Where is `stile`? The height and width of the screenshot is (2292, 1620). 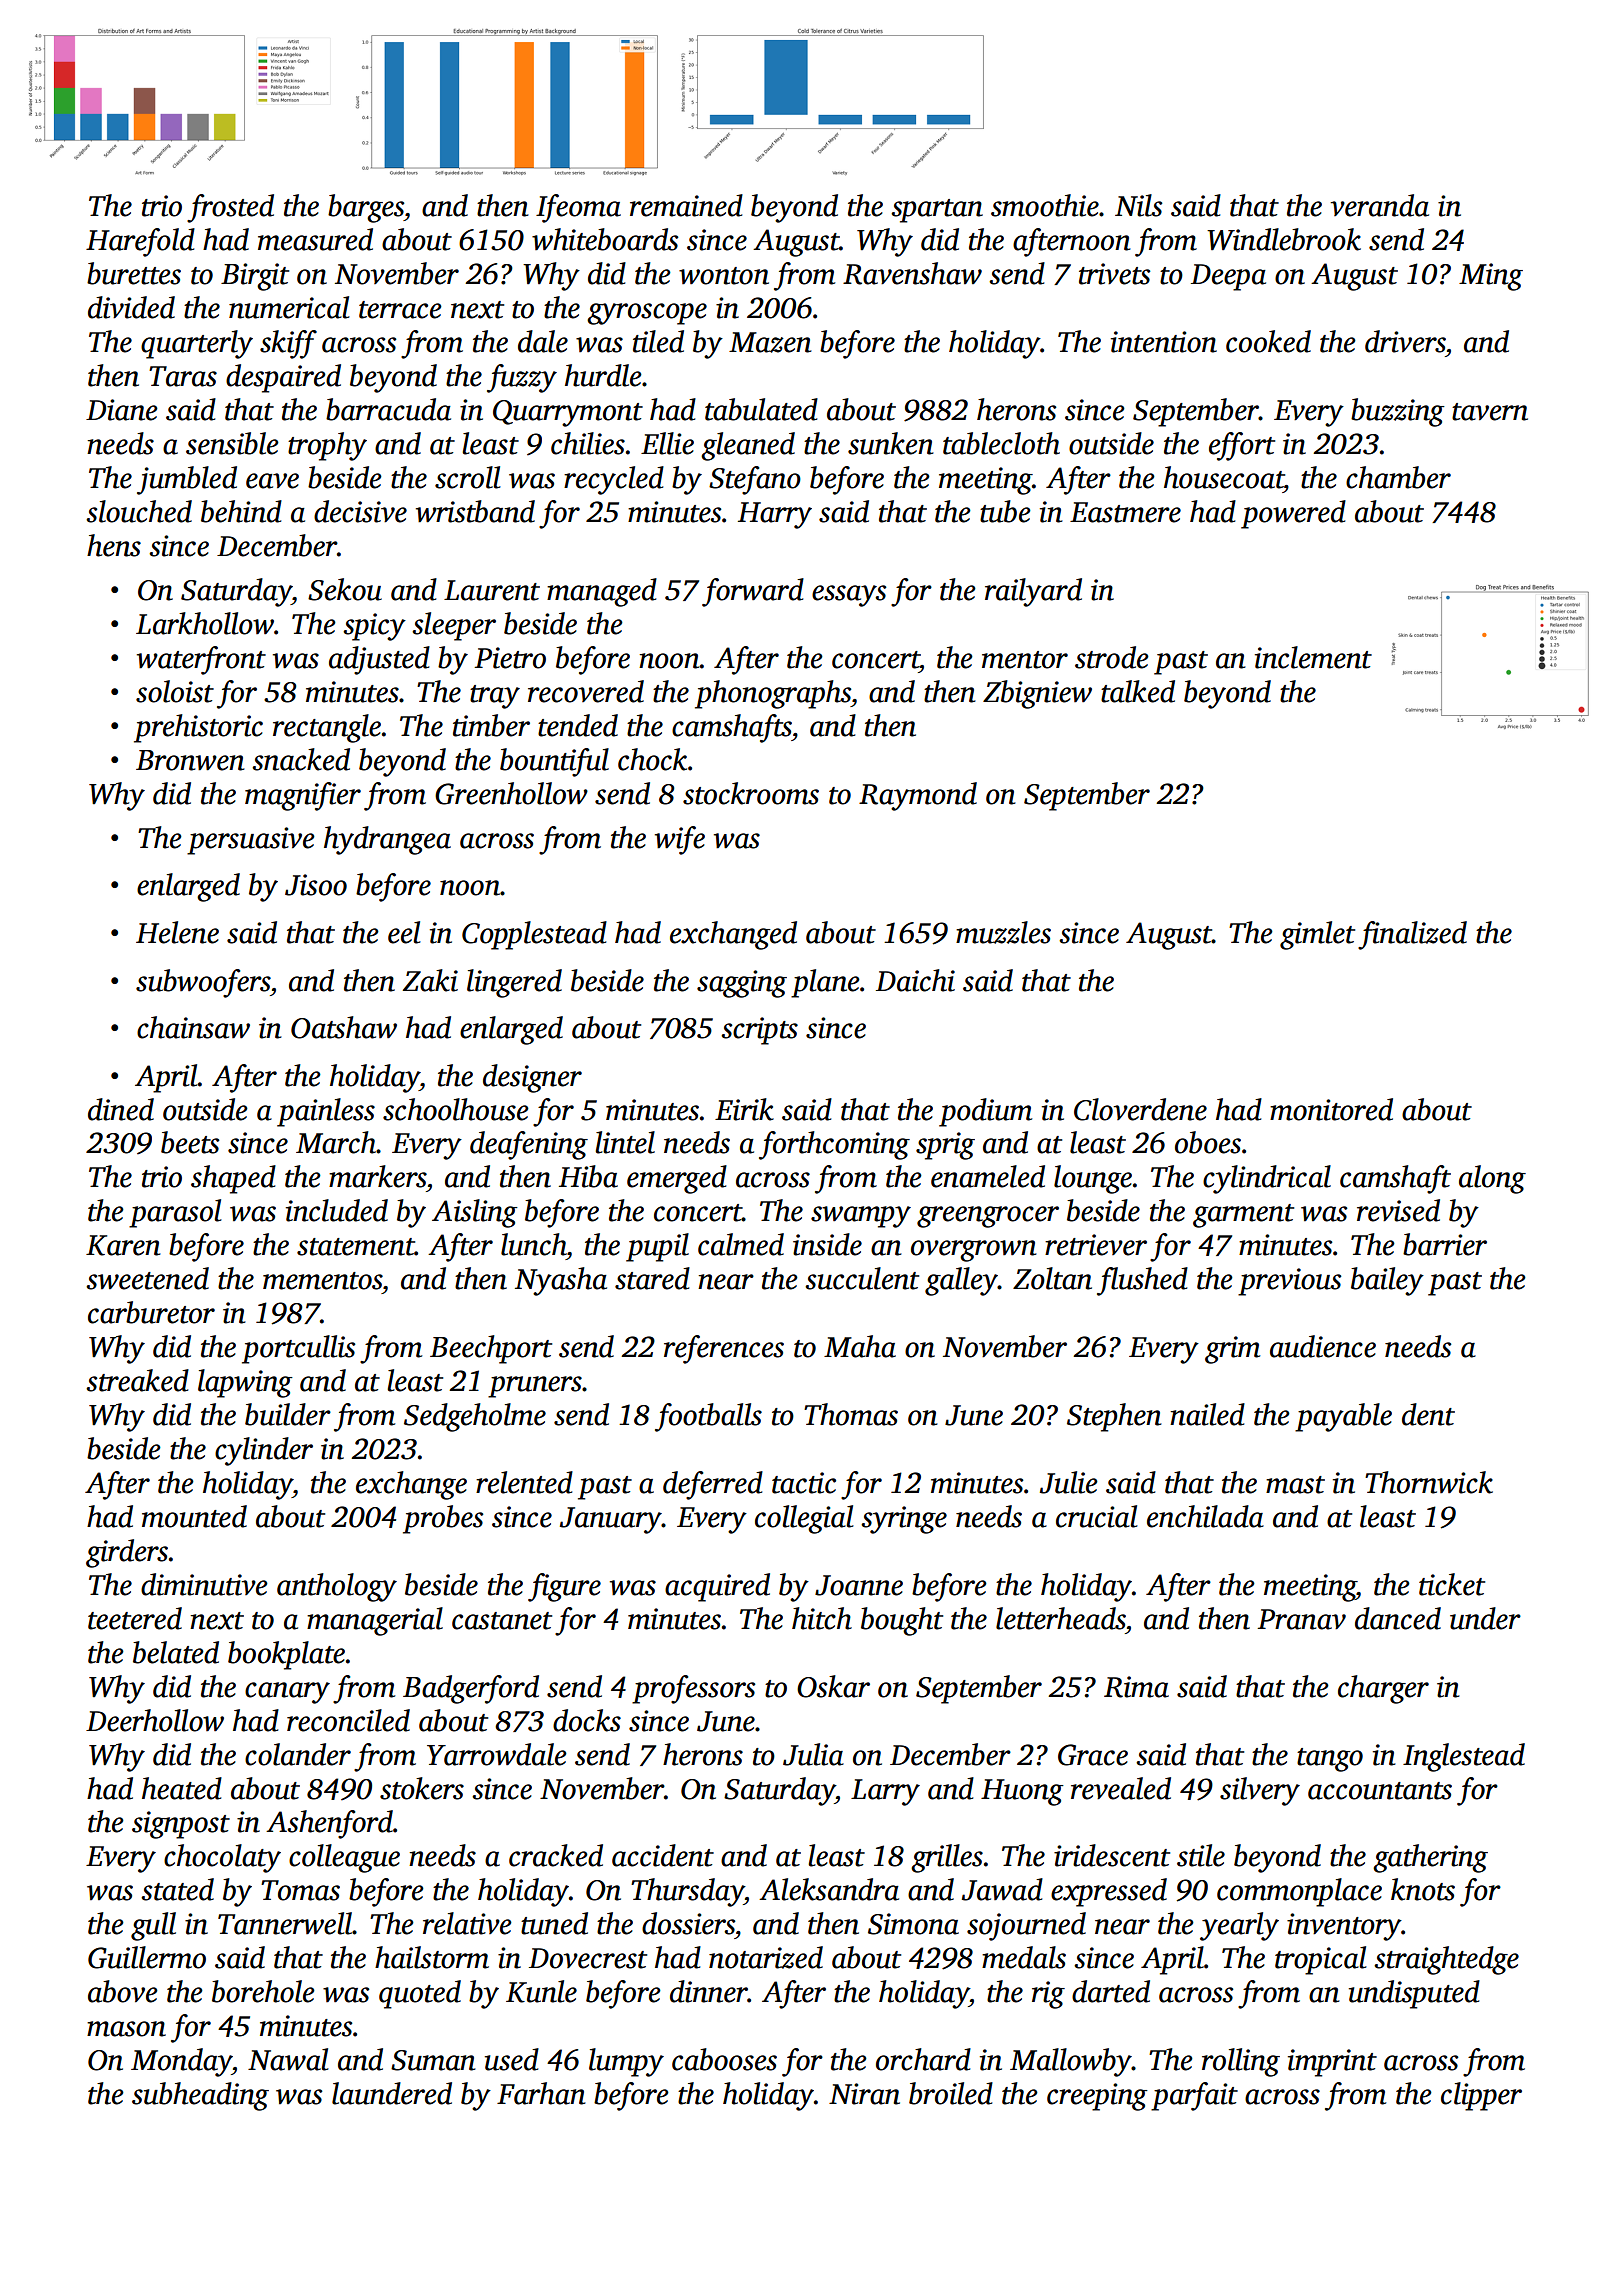 stile is located at coordinates (1201, 1855).
